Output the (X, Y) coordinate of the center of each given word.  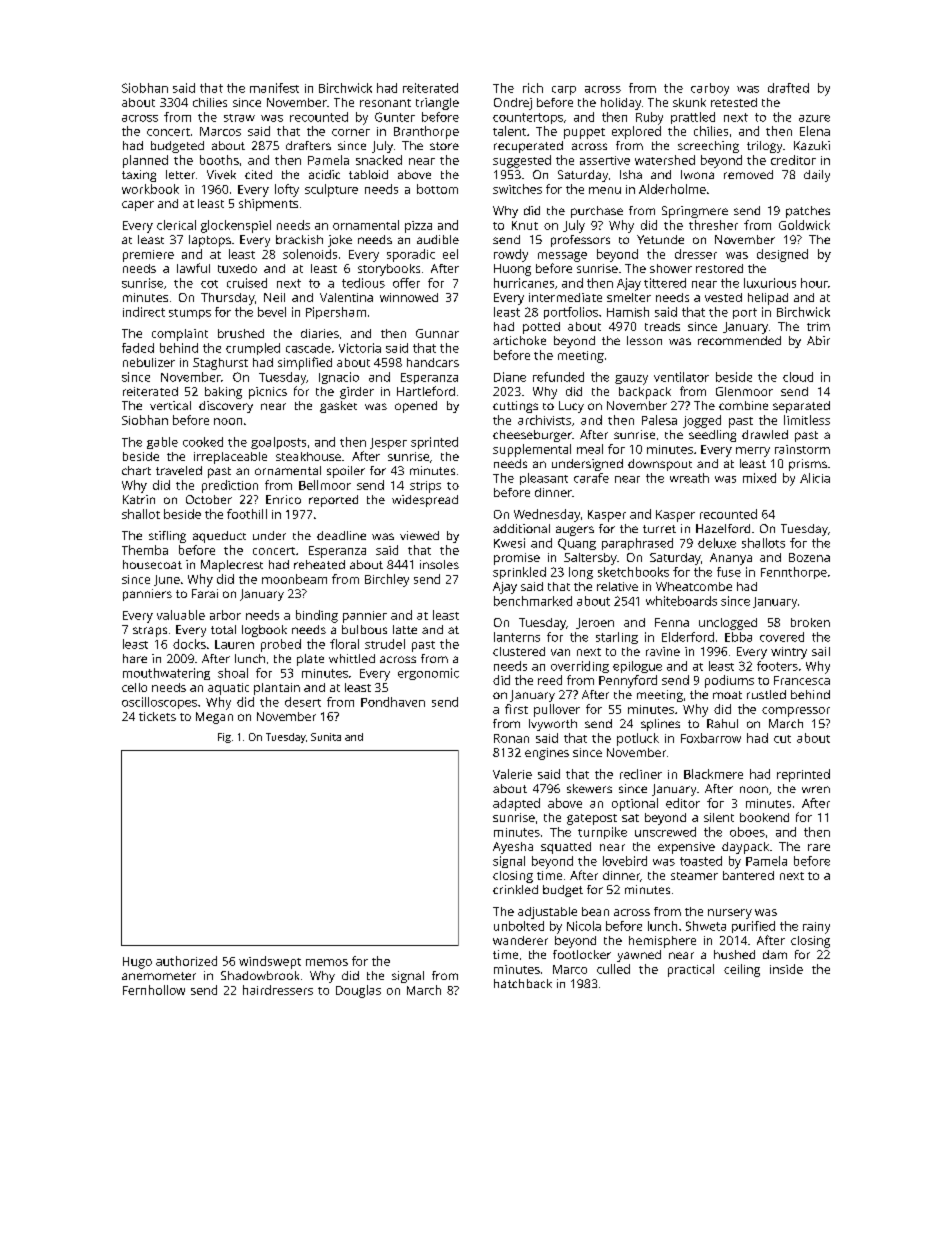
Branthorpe (426, 132)
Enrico (283, 499)
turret (659, 529)
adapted (516, 804)
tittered (665, 283)
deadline (341, 535)
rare (819, 847)
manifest (274, 88)
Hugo (137, 963)
